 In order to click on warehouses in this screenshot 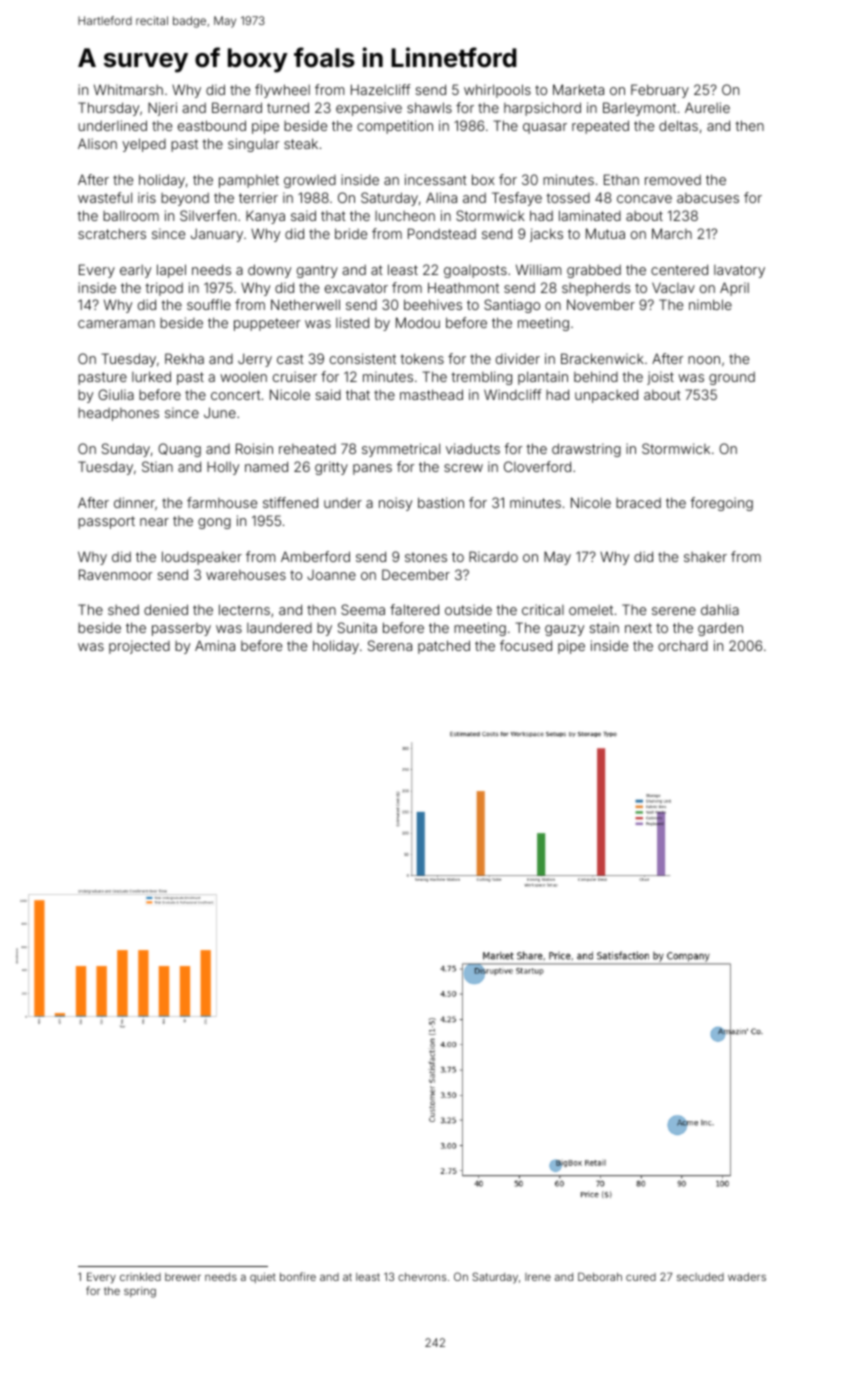, I will do `click(246, 575)`.
